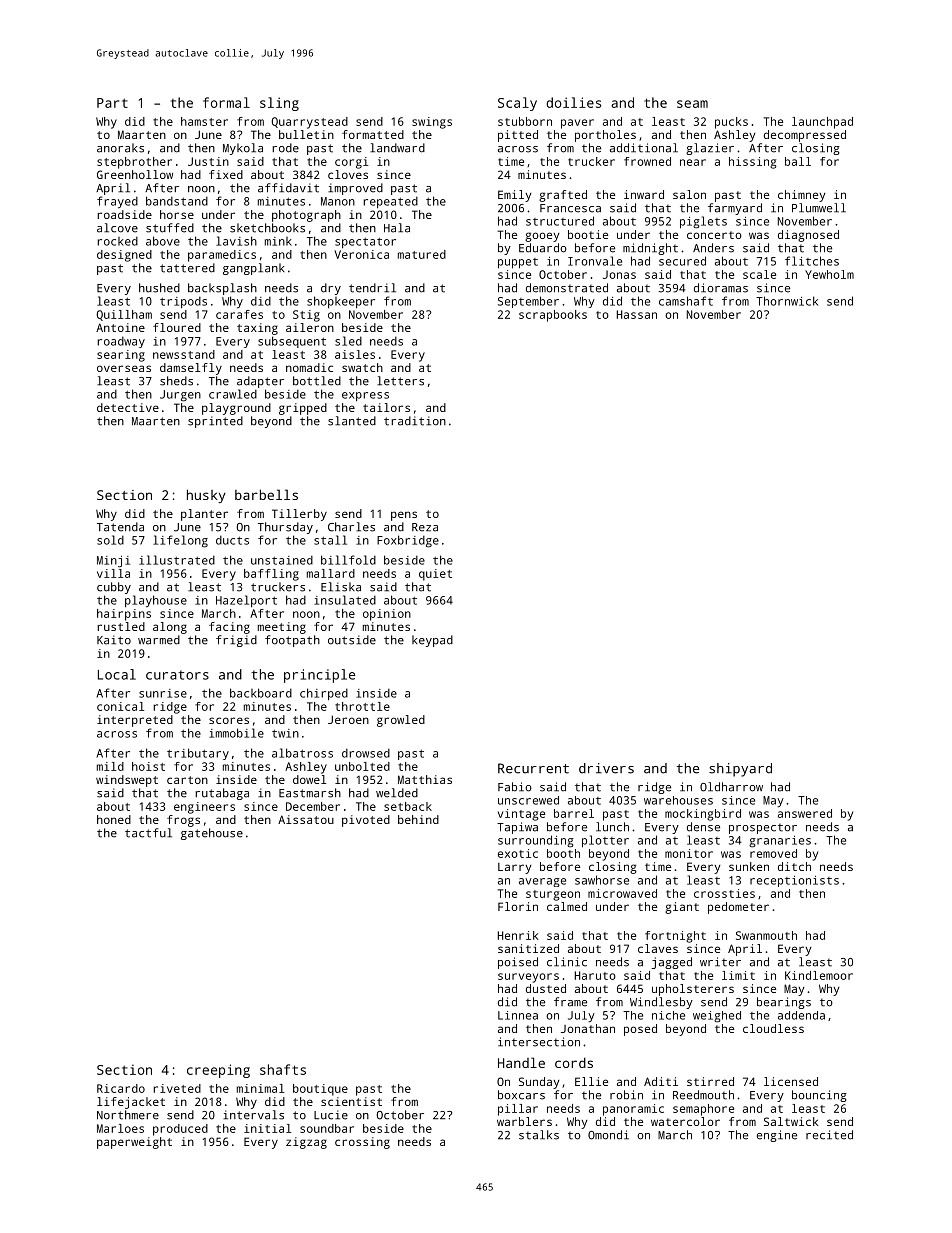 The width and height of the document is (952, 1233). I want to click on camshaft, so click(686, 301).
